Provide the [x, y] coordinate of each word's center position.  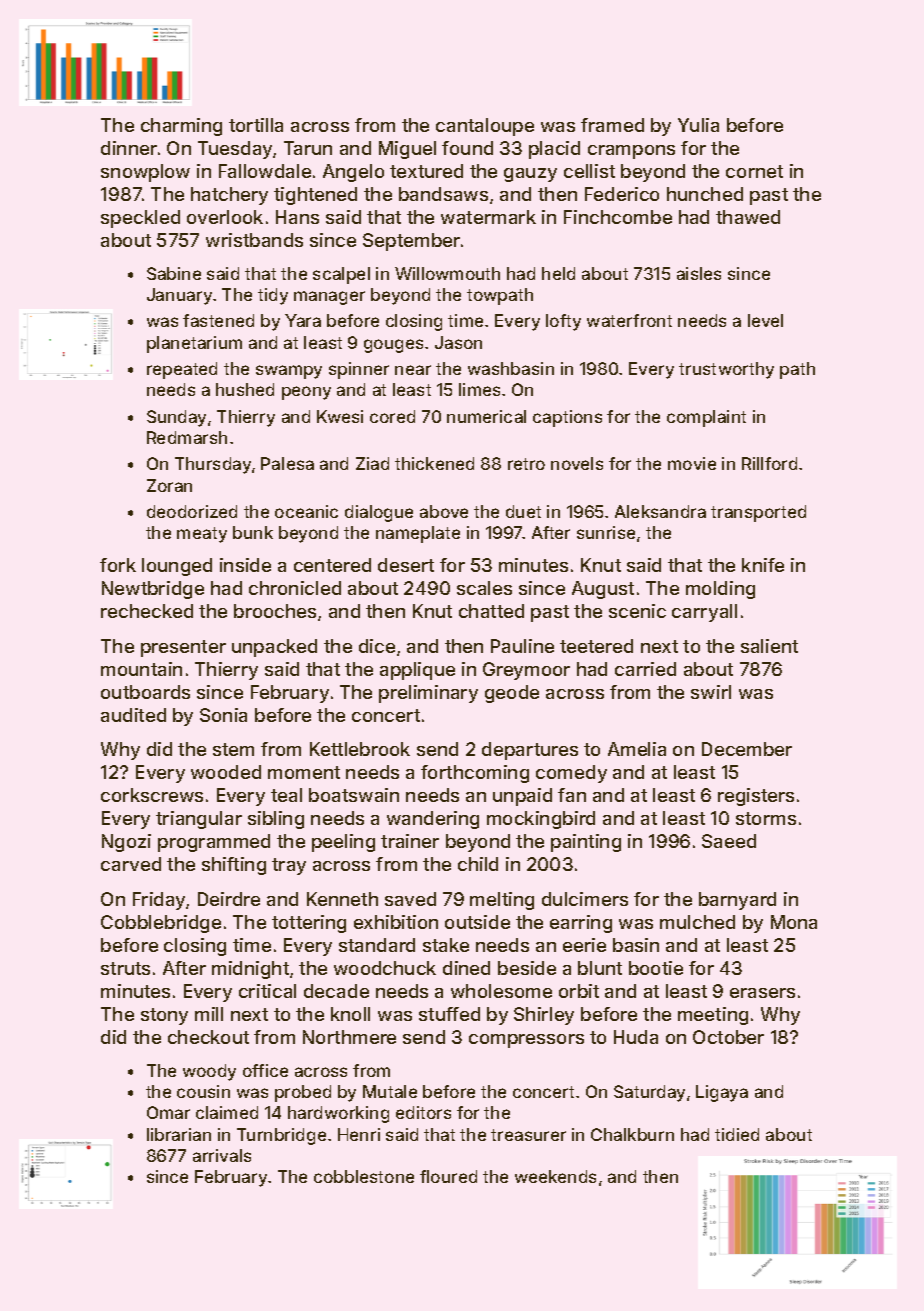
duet [523, 511]
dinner [129, 148]
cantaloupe [485, 127]
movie [692, 463]
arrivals [222, 1155]
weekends [555, 1176]
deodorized [192, 511]
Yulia [698, 125]
